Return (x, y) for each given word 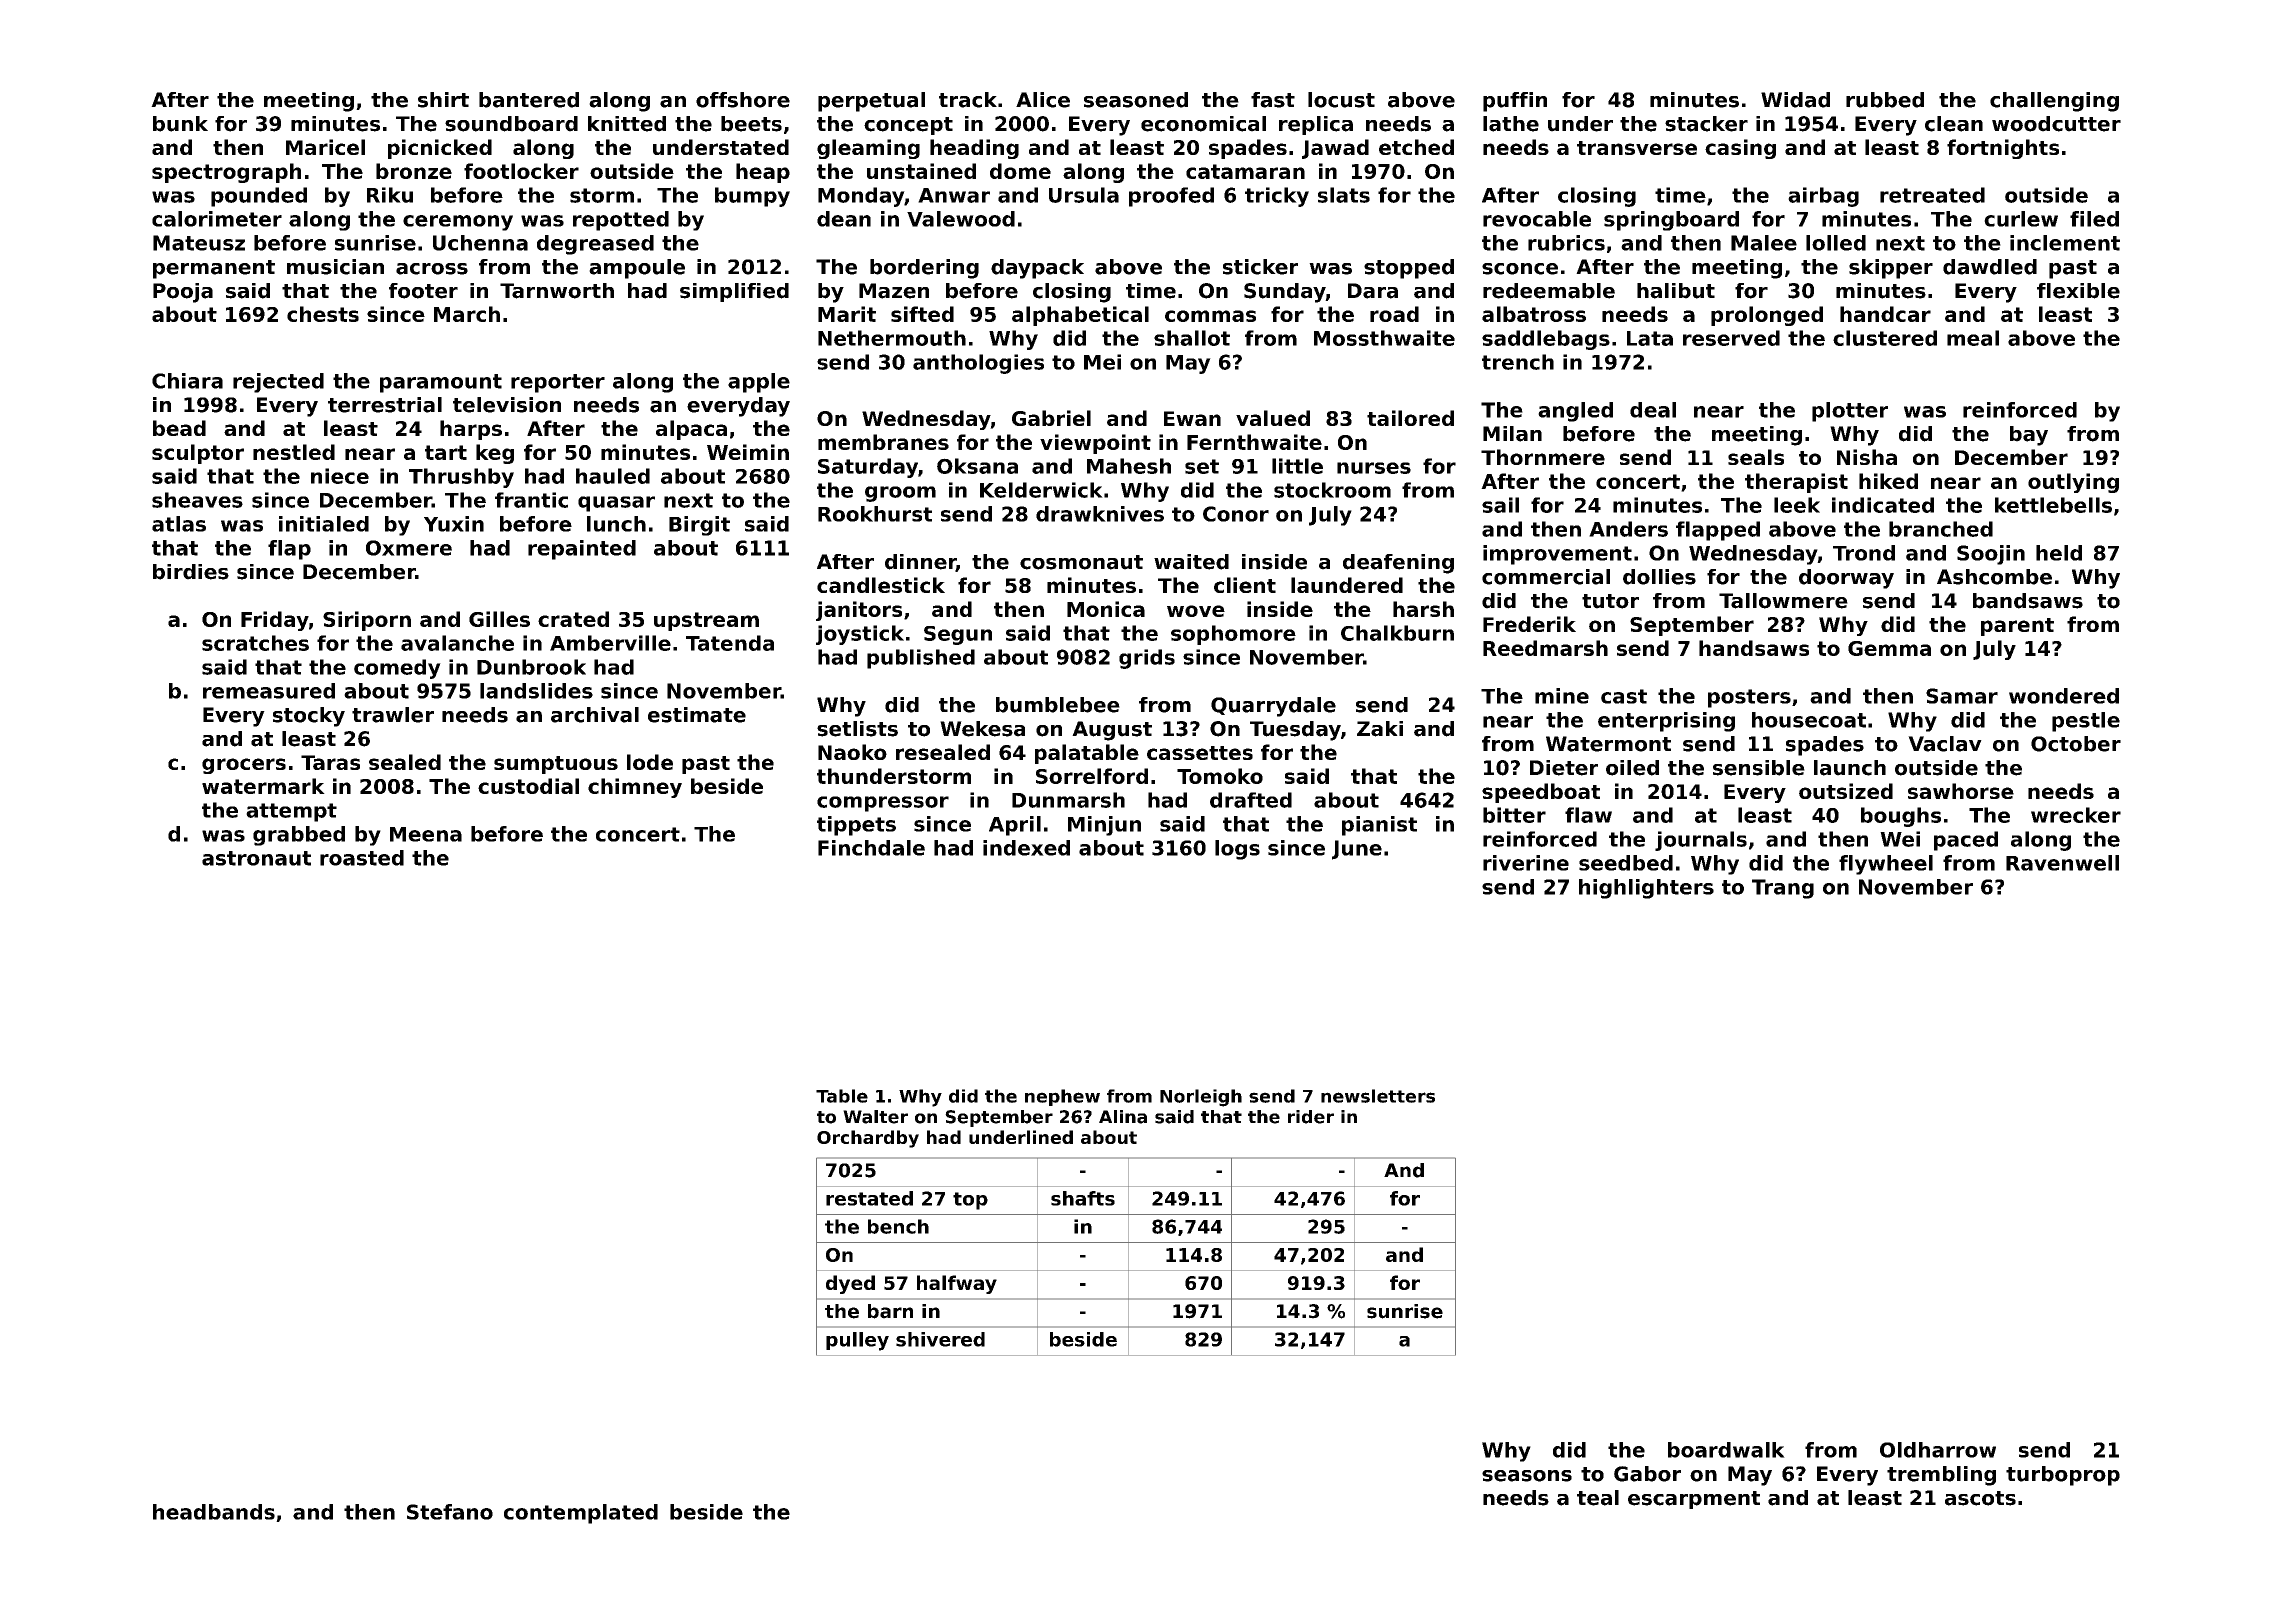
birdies (191, 572)
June (1357, 850)
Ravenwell (2062, 863)
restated (869, 1198)
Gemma (1889, 648)
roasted (362, 858)
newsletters (1378, 1096)
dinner (920, 563)
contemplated (581, 1514)
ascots (1980, 1498)
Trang (1783, 889)
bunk (180, 124)
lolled (1836, 243)
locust (1341, 100)
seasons (1527, 1476)
